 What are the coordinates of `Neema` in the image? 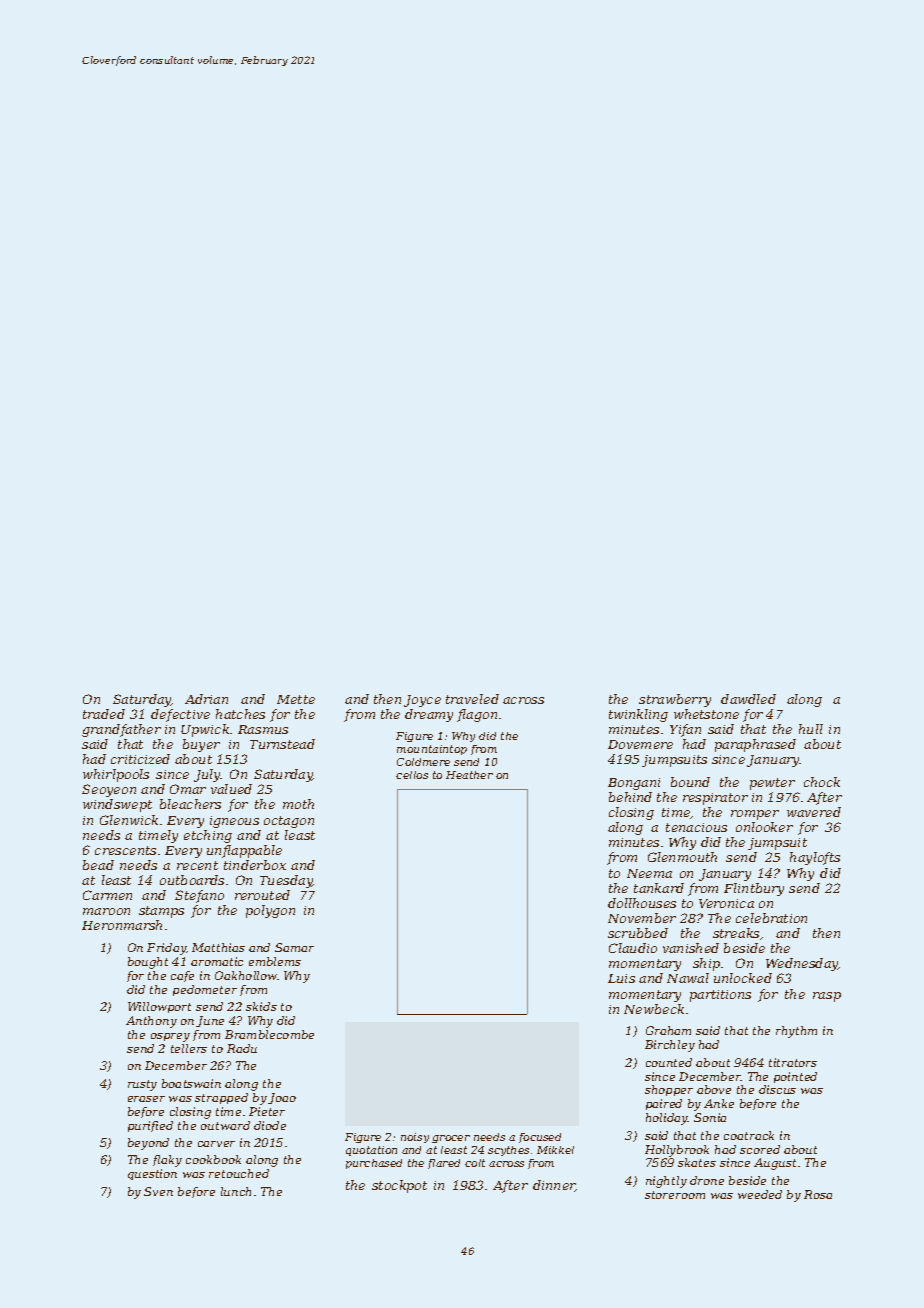 It's located at (649, 873).
